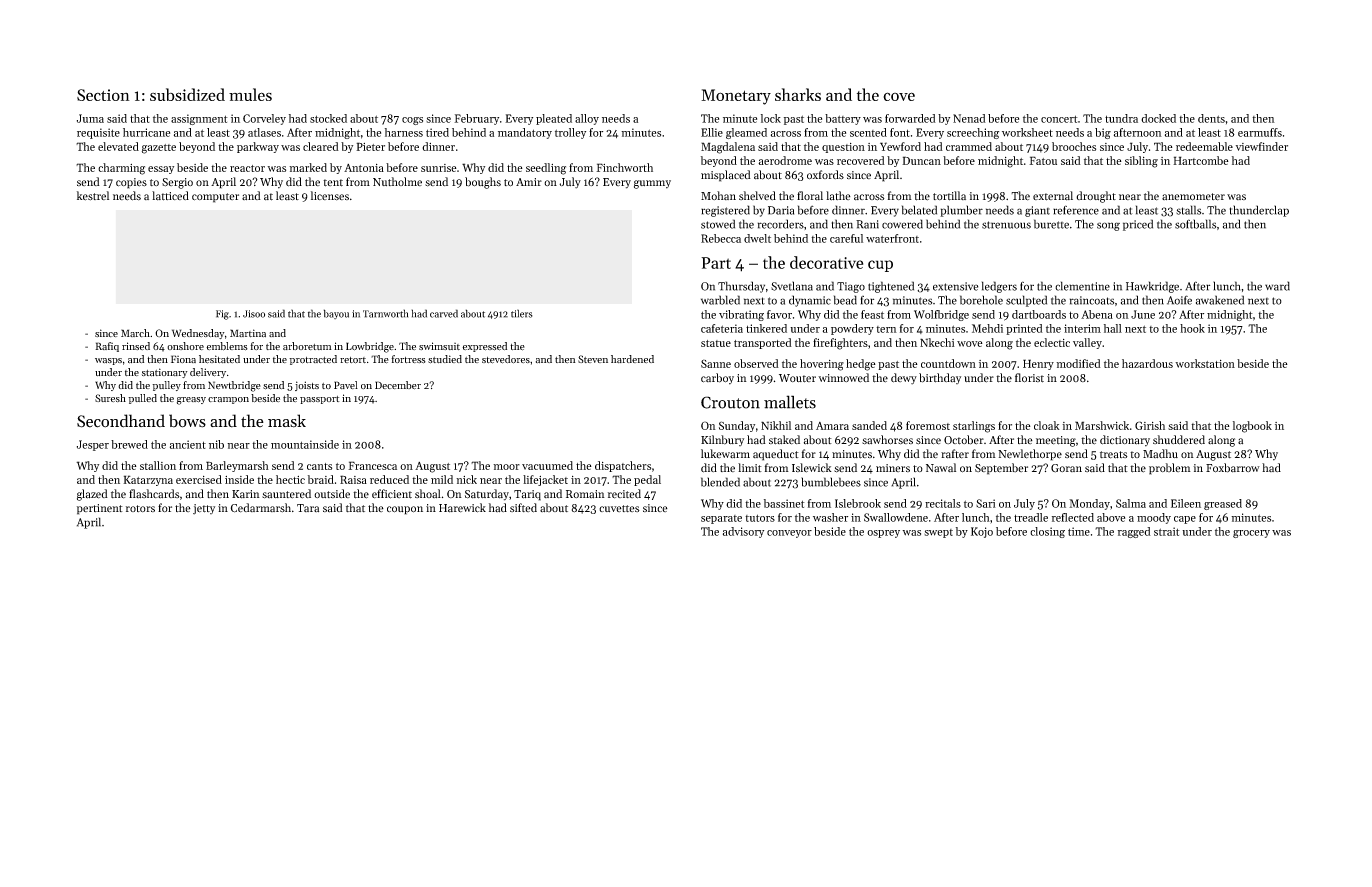 The image size is (1372, 887). What do you see at coordinates (969, 118) in the screenshot?
I see `Nenad` at bounding box center [969, 118].
